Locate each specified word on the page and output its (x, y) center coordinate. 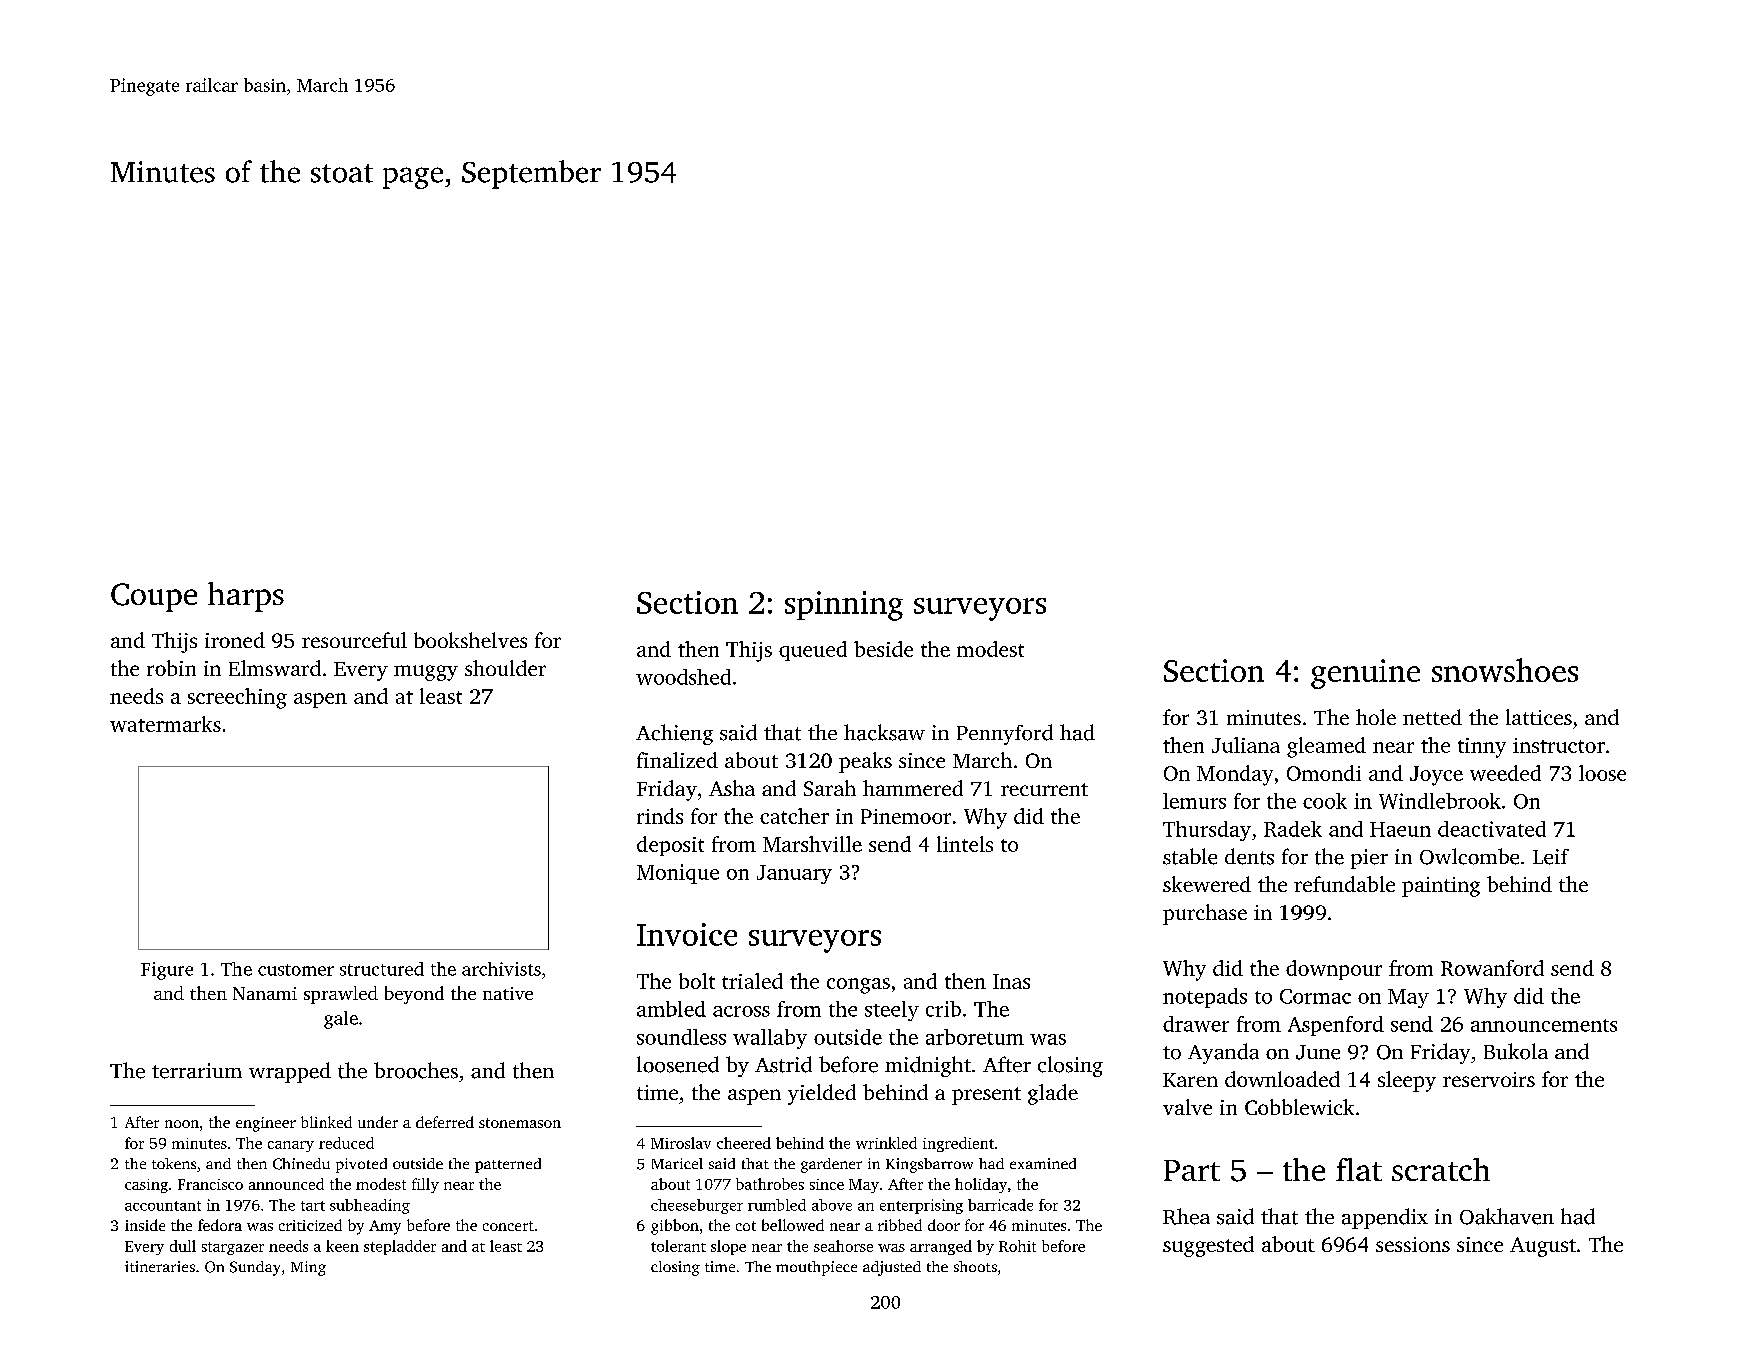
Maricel (677, 1163)
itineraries (160, 1266)
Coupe (154, 597)
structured (382, 969)
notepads (1205, 998)
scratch (1441, 1169)
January (794, 874)
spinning (844, 606)
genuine (1365, 674)
